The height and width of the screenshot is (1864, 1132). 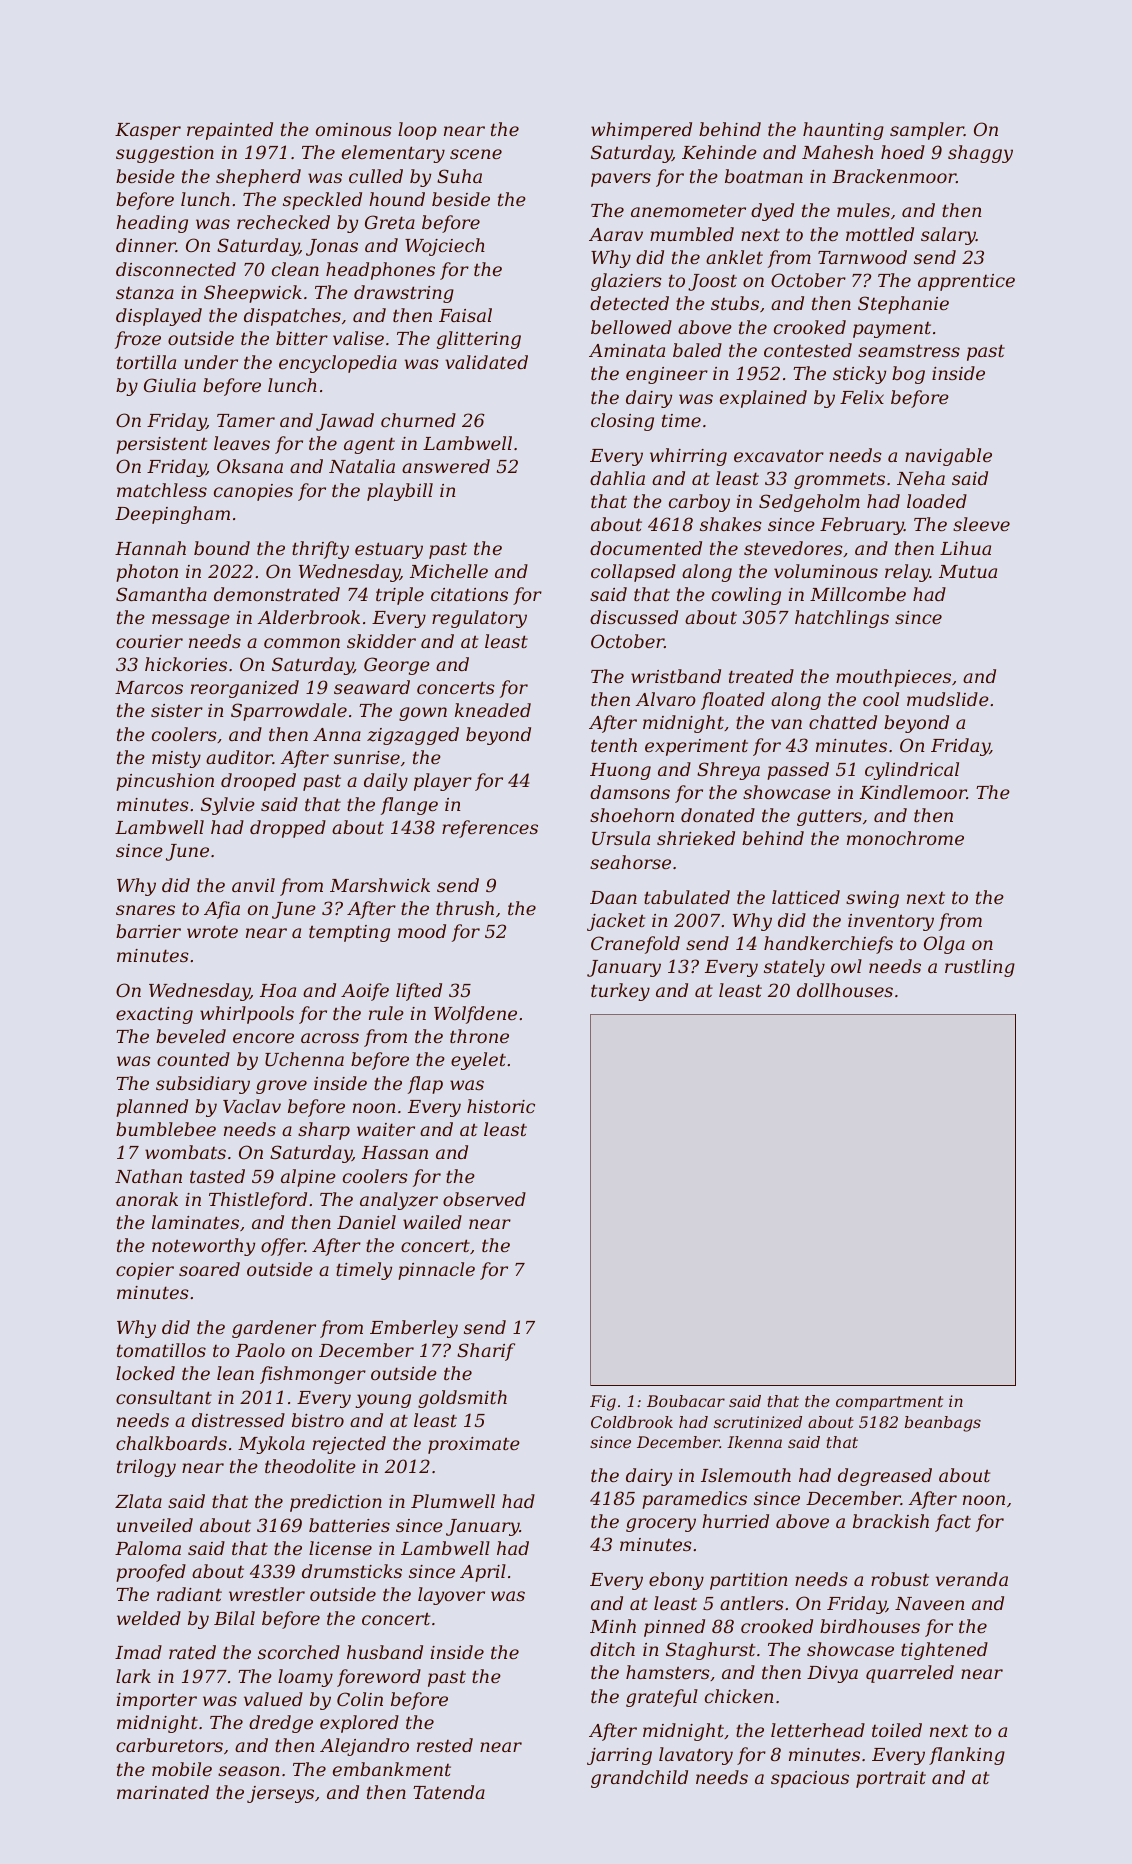 I want to click on scene, so click(x=476, y=154).
